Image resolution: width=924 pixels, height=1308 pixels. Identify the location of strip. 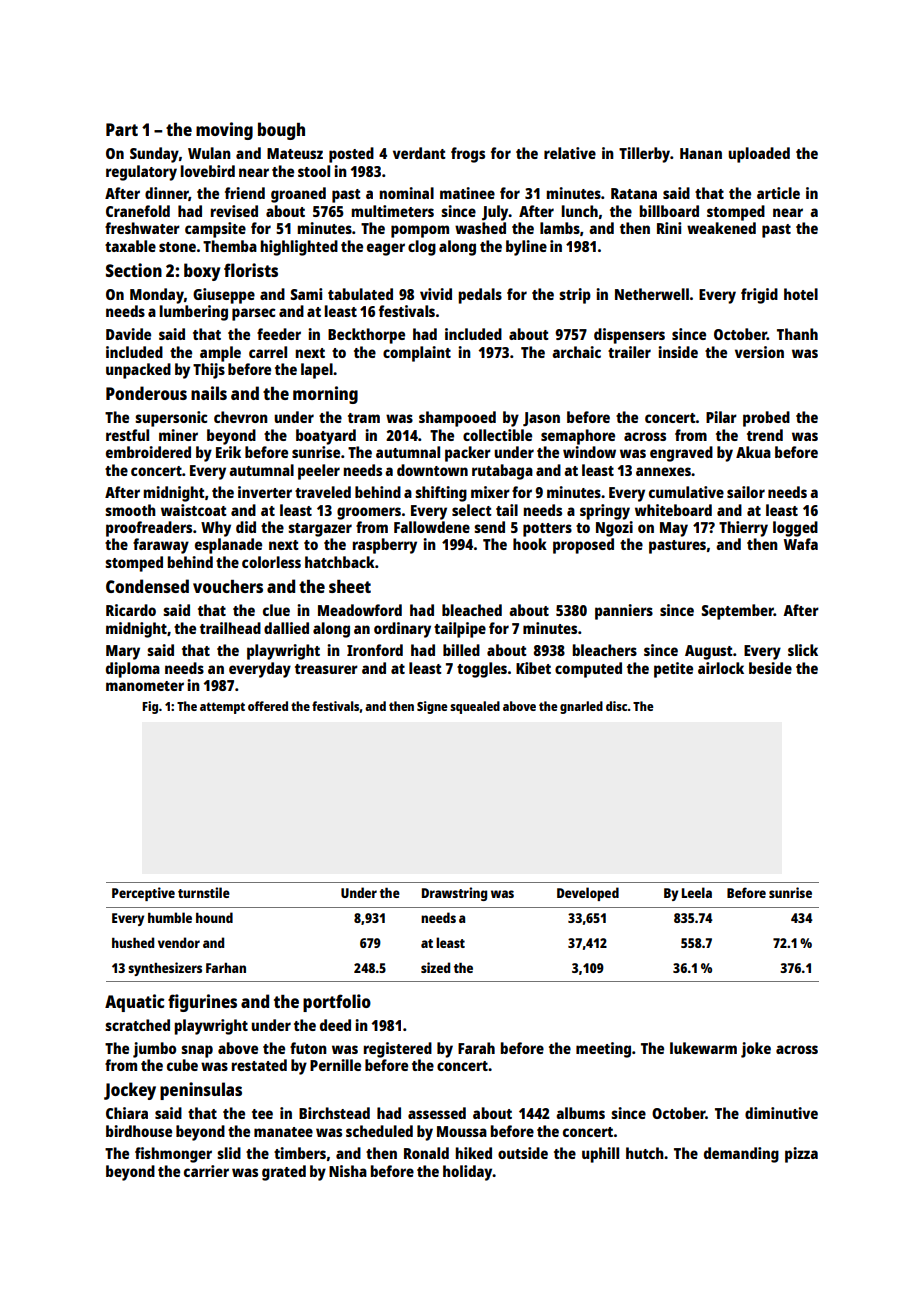
(575, 296).
